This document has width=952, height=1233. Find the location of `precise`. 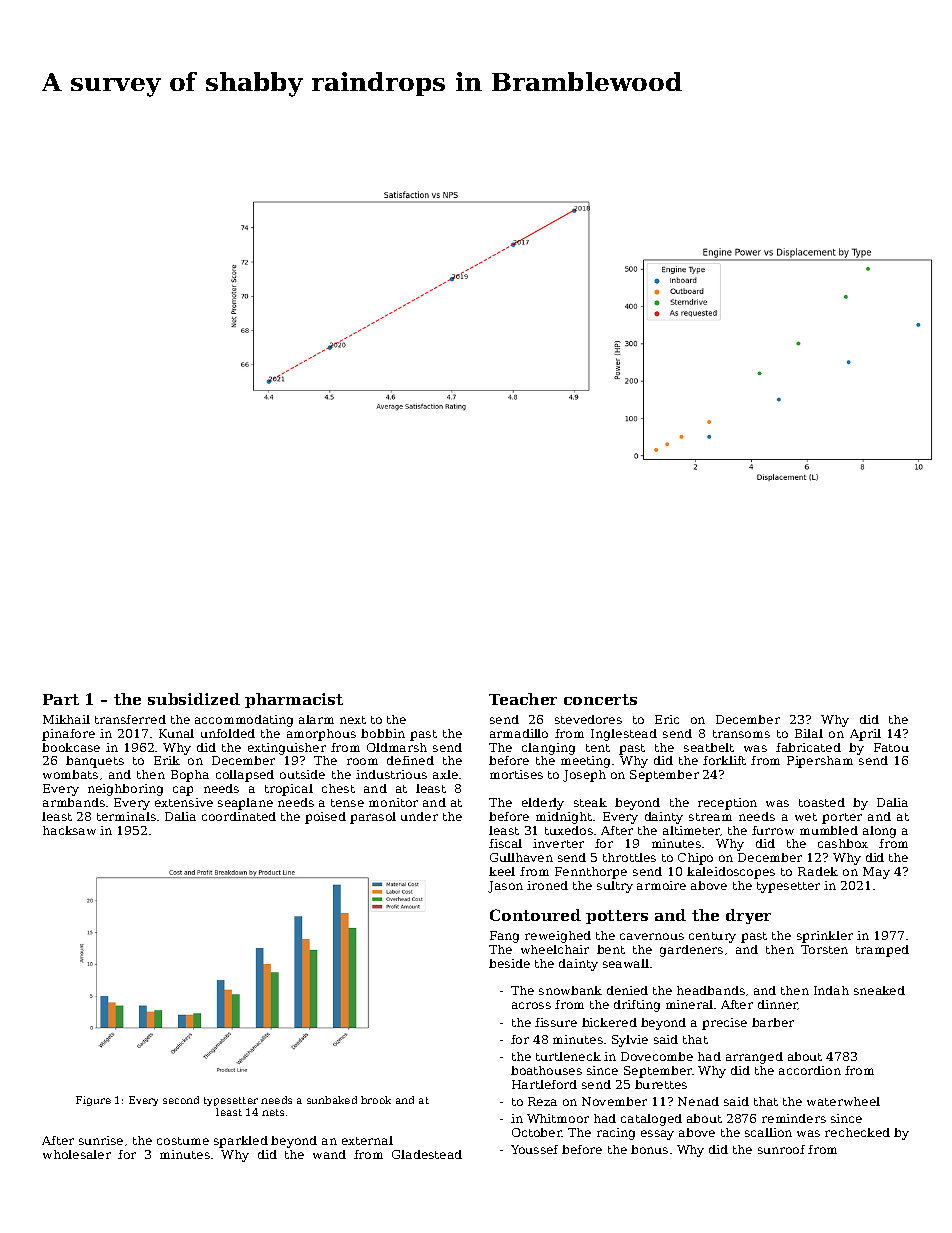

precise is located at coordinates (724, 1024).
